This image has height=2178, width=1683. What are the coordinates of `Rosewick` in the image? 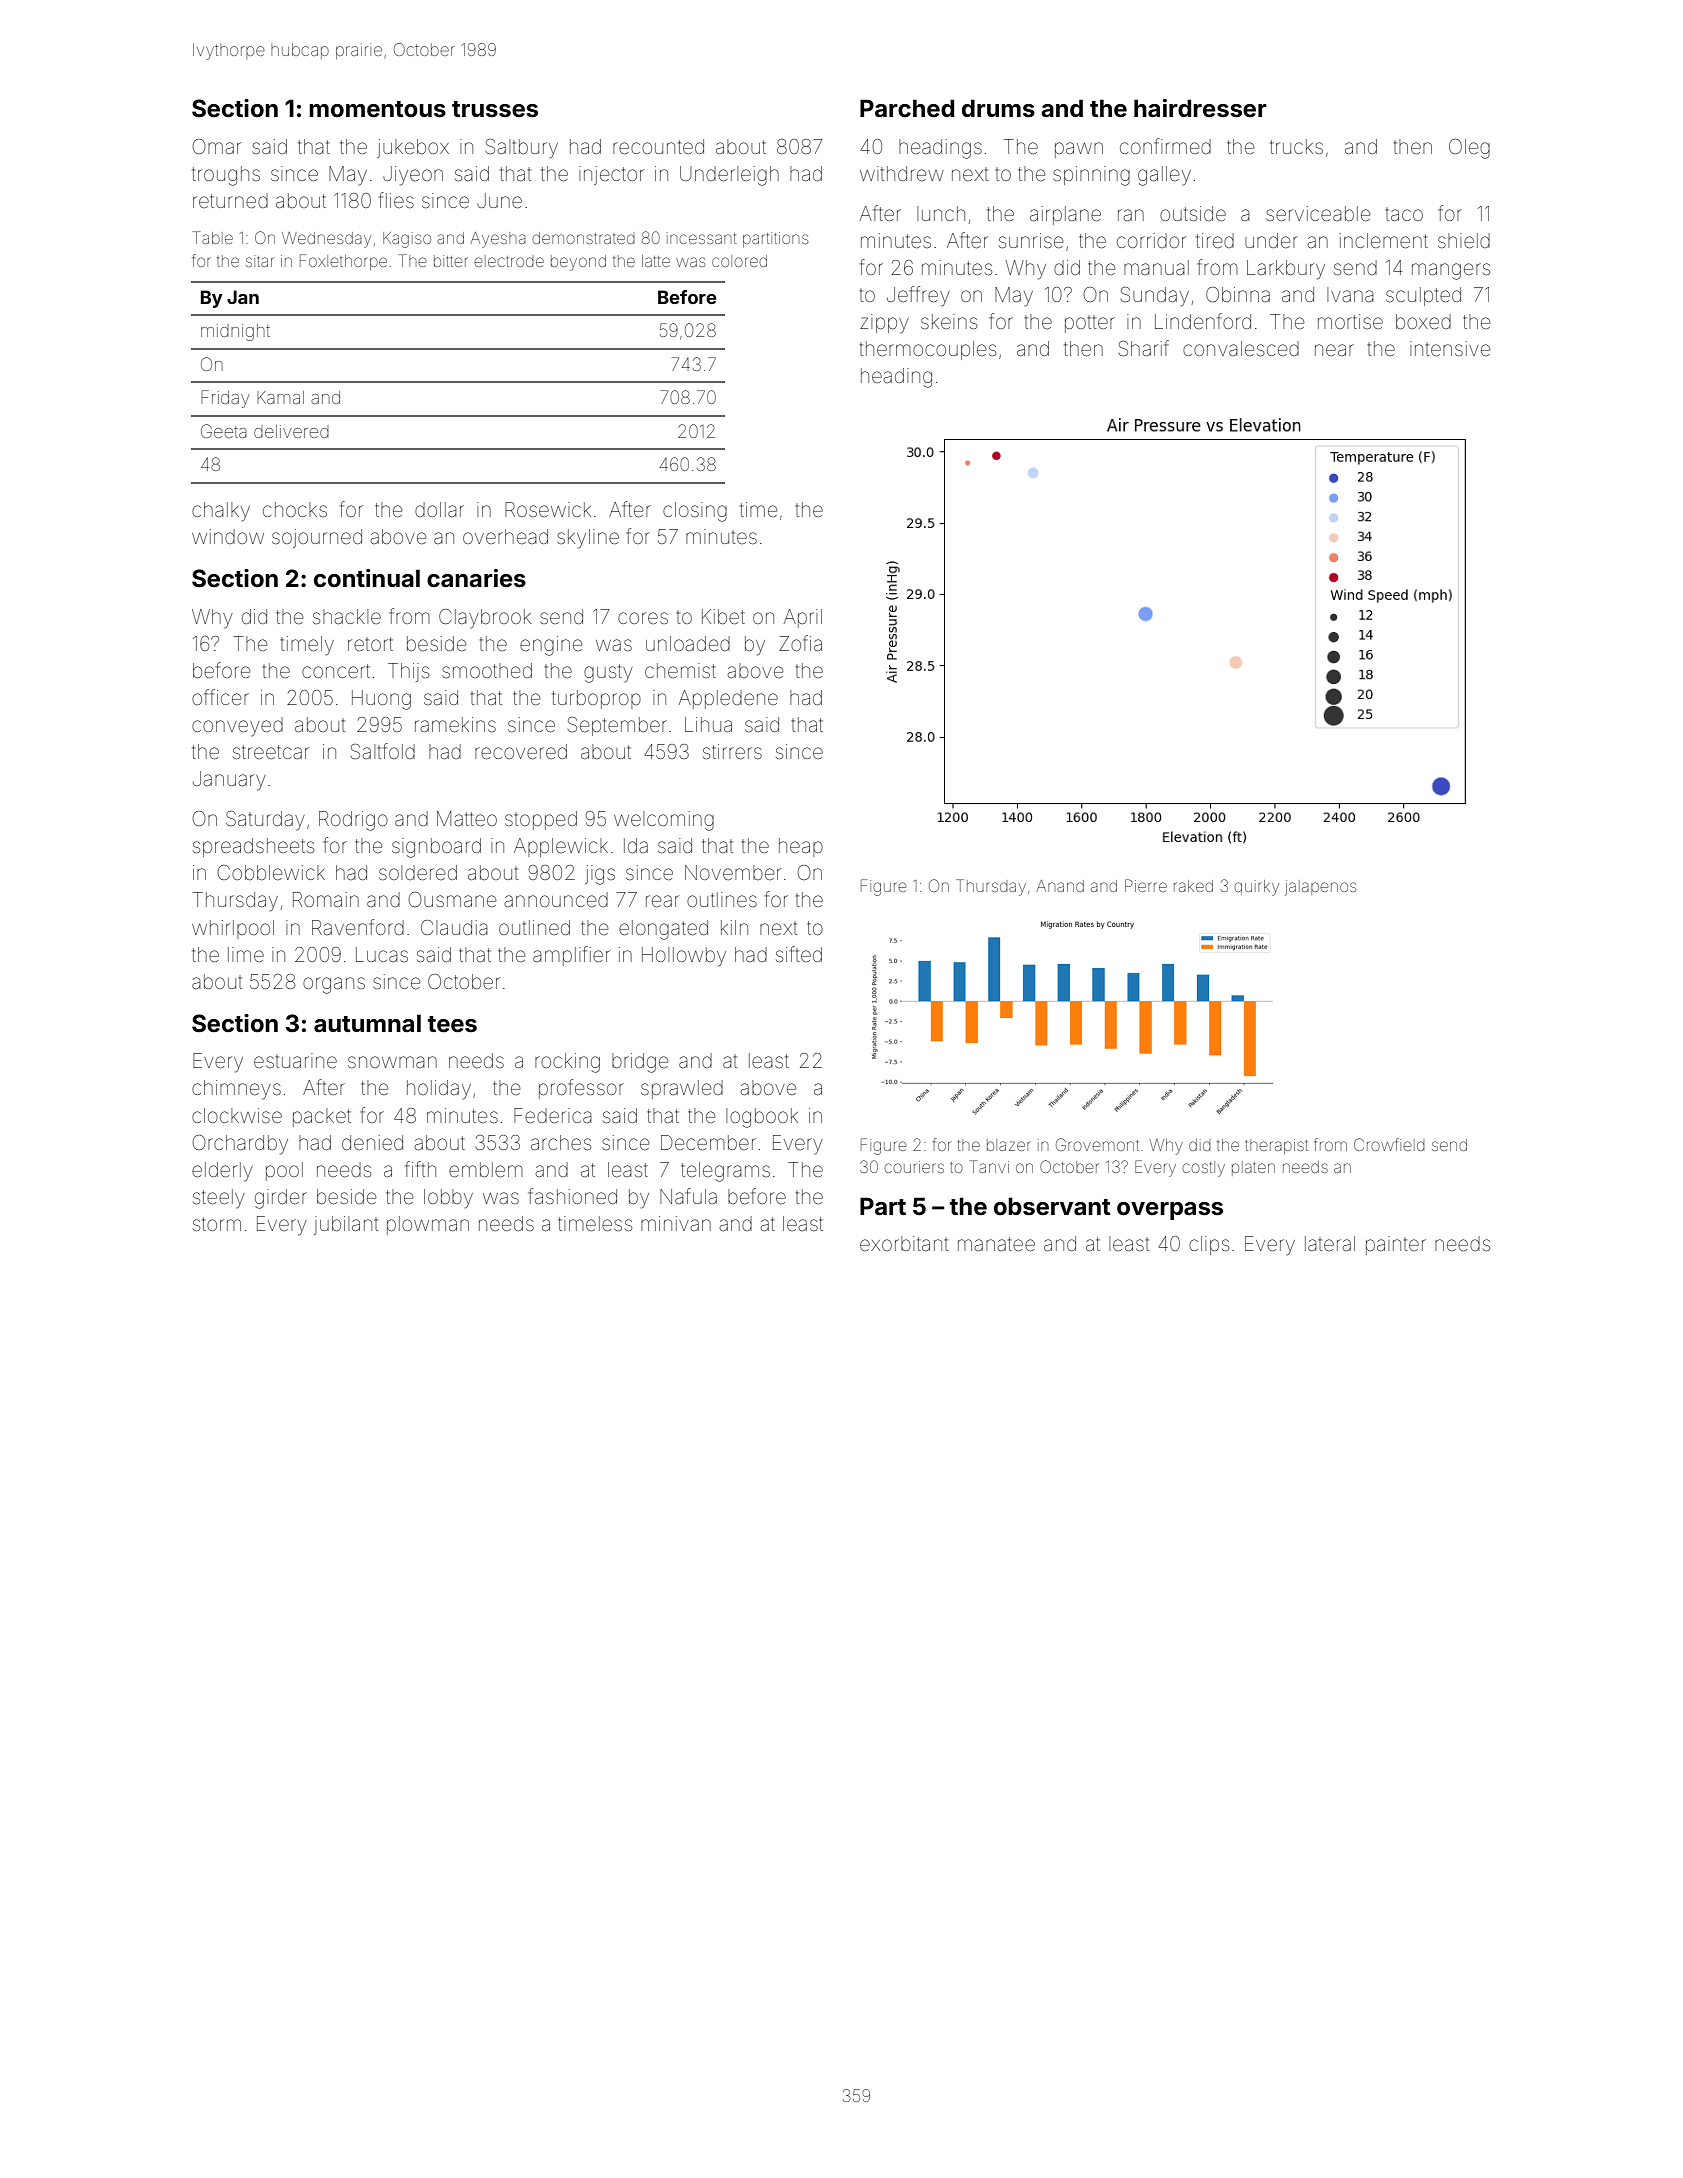 It's located at (548, 509).
